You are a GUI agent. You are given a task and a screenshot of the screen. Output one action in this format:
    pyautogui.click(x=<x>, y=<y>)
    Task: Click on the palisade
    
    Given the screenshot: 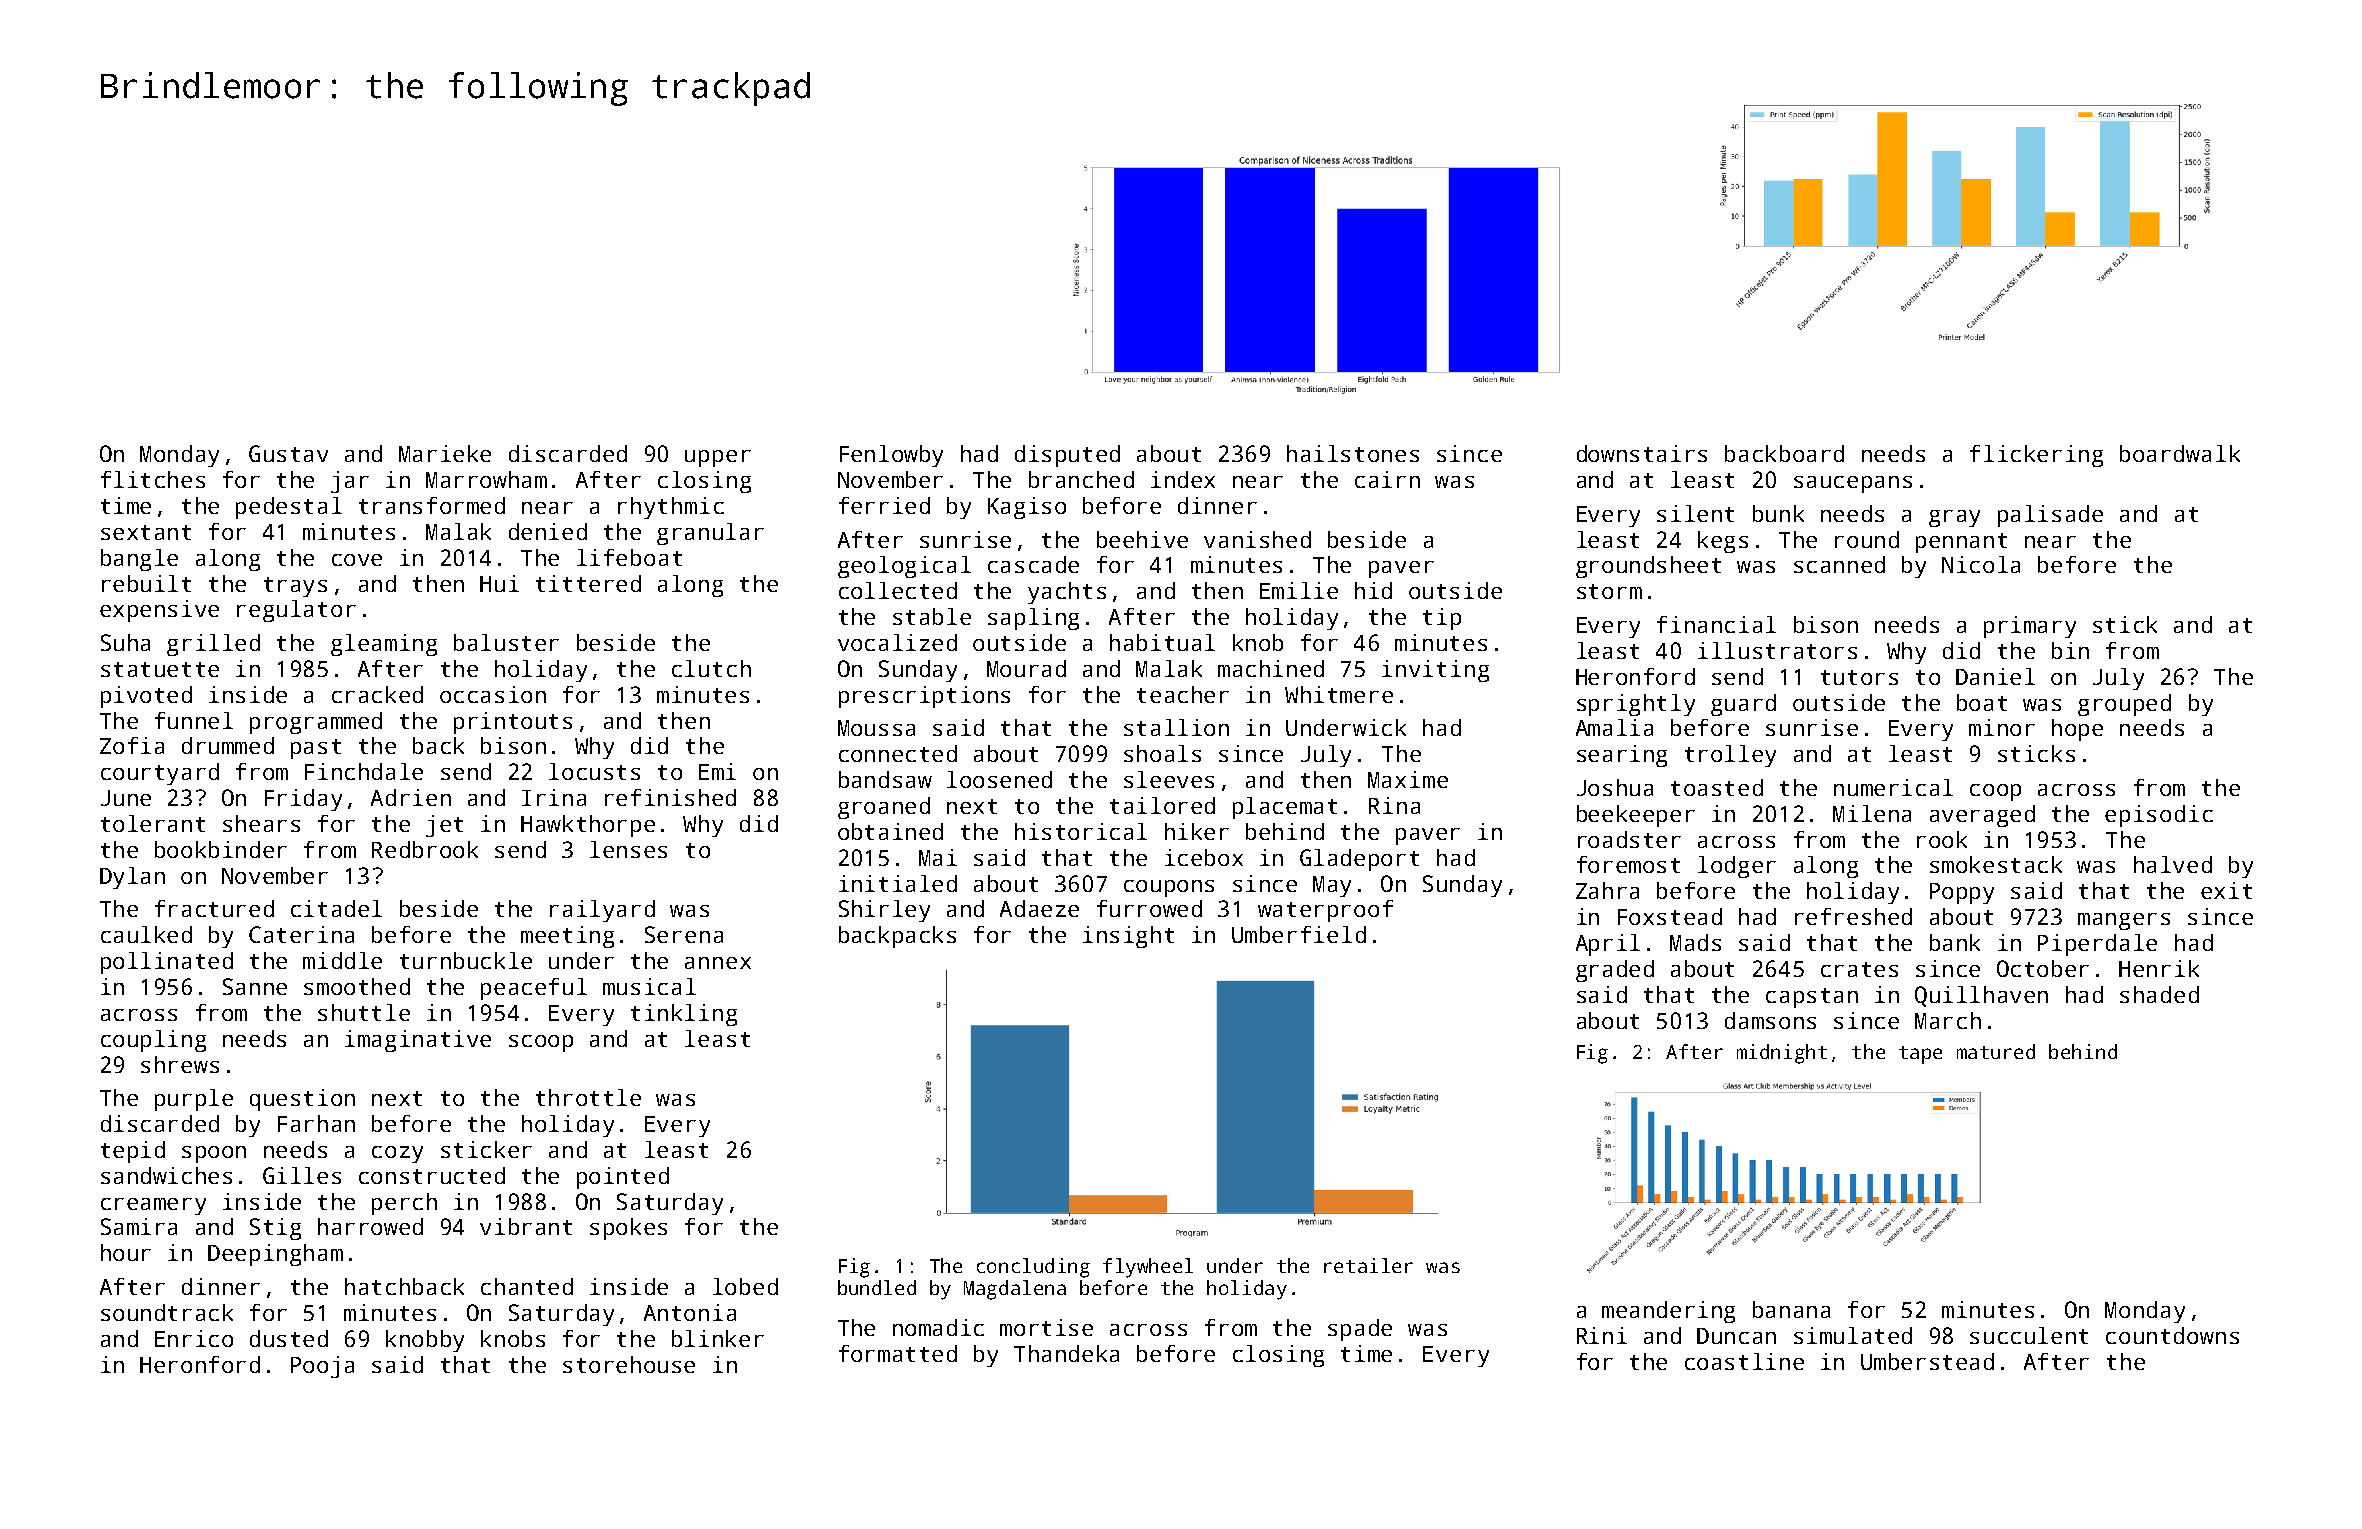 What is the action you would take?
    pyautogui.click(x=2050, y=516)
